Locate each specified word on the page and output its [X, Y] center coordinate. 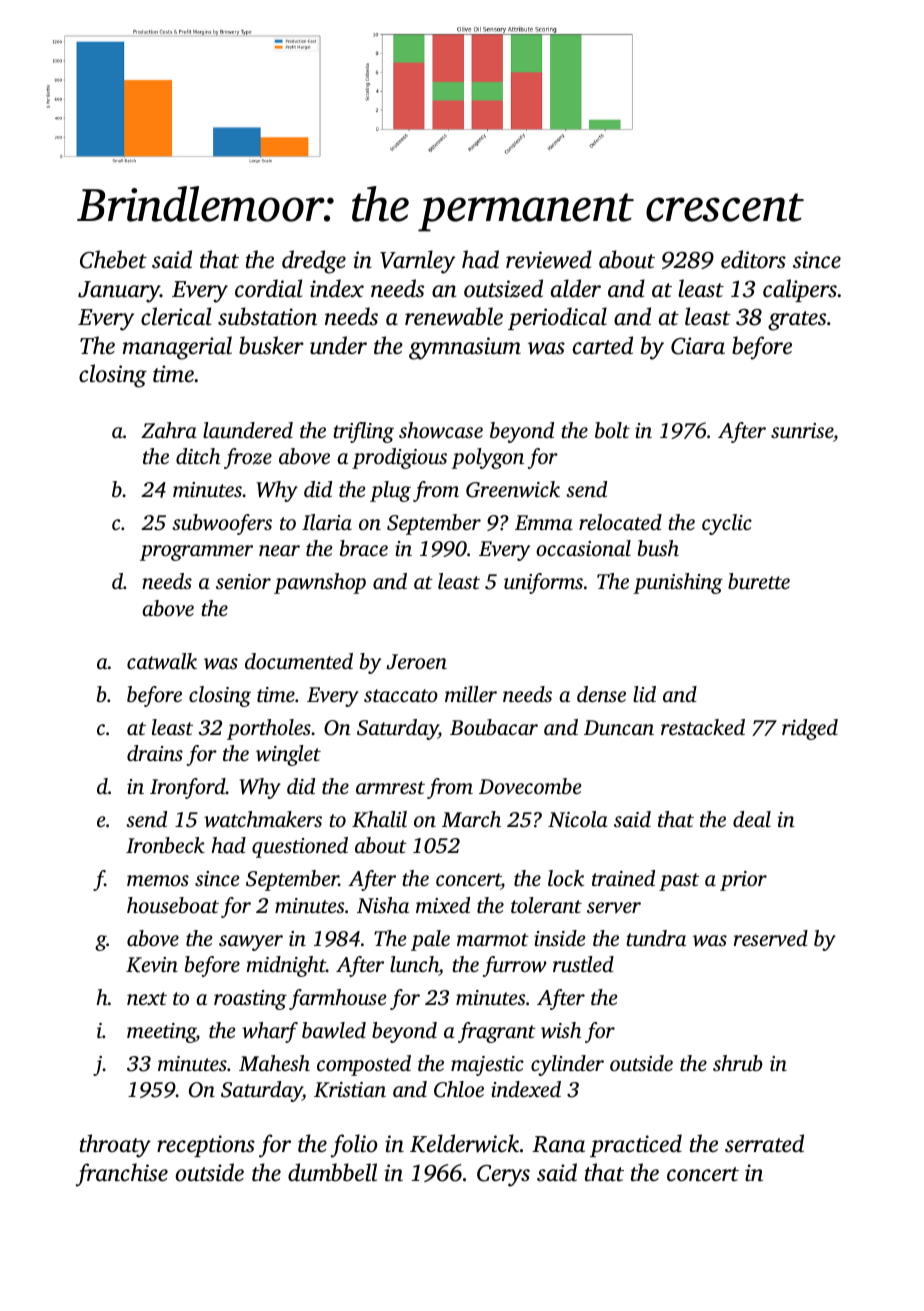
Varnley [417, 262]
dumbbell [332, 1172]
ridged [810, 729]
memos [158, 880]
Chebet [113, 259]
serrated [764, 1143]
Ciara [698, 346]
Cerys [503, 1176]
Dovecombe [530, 786]
